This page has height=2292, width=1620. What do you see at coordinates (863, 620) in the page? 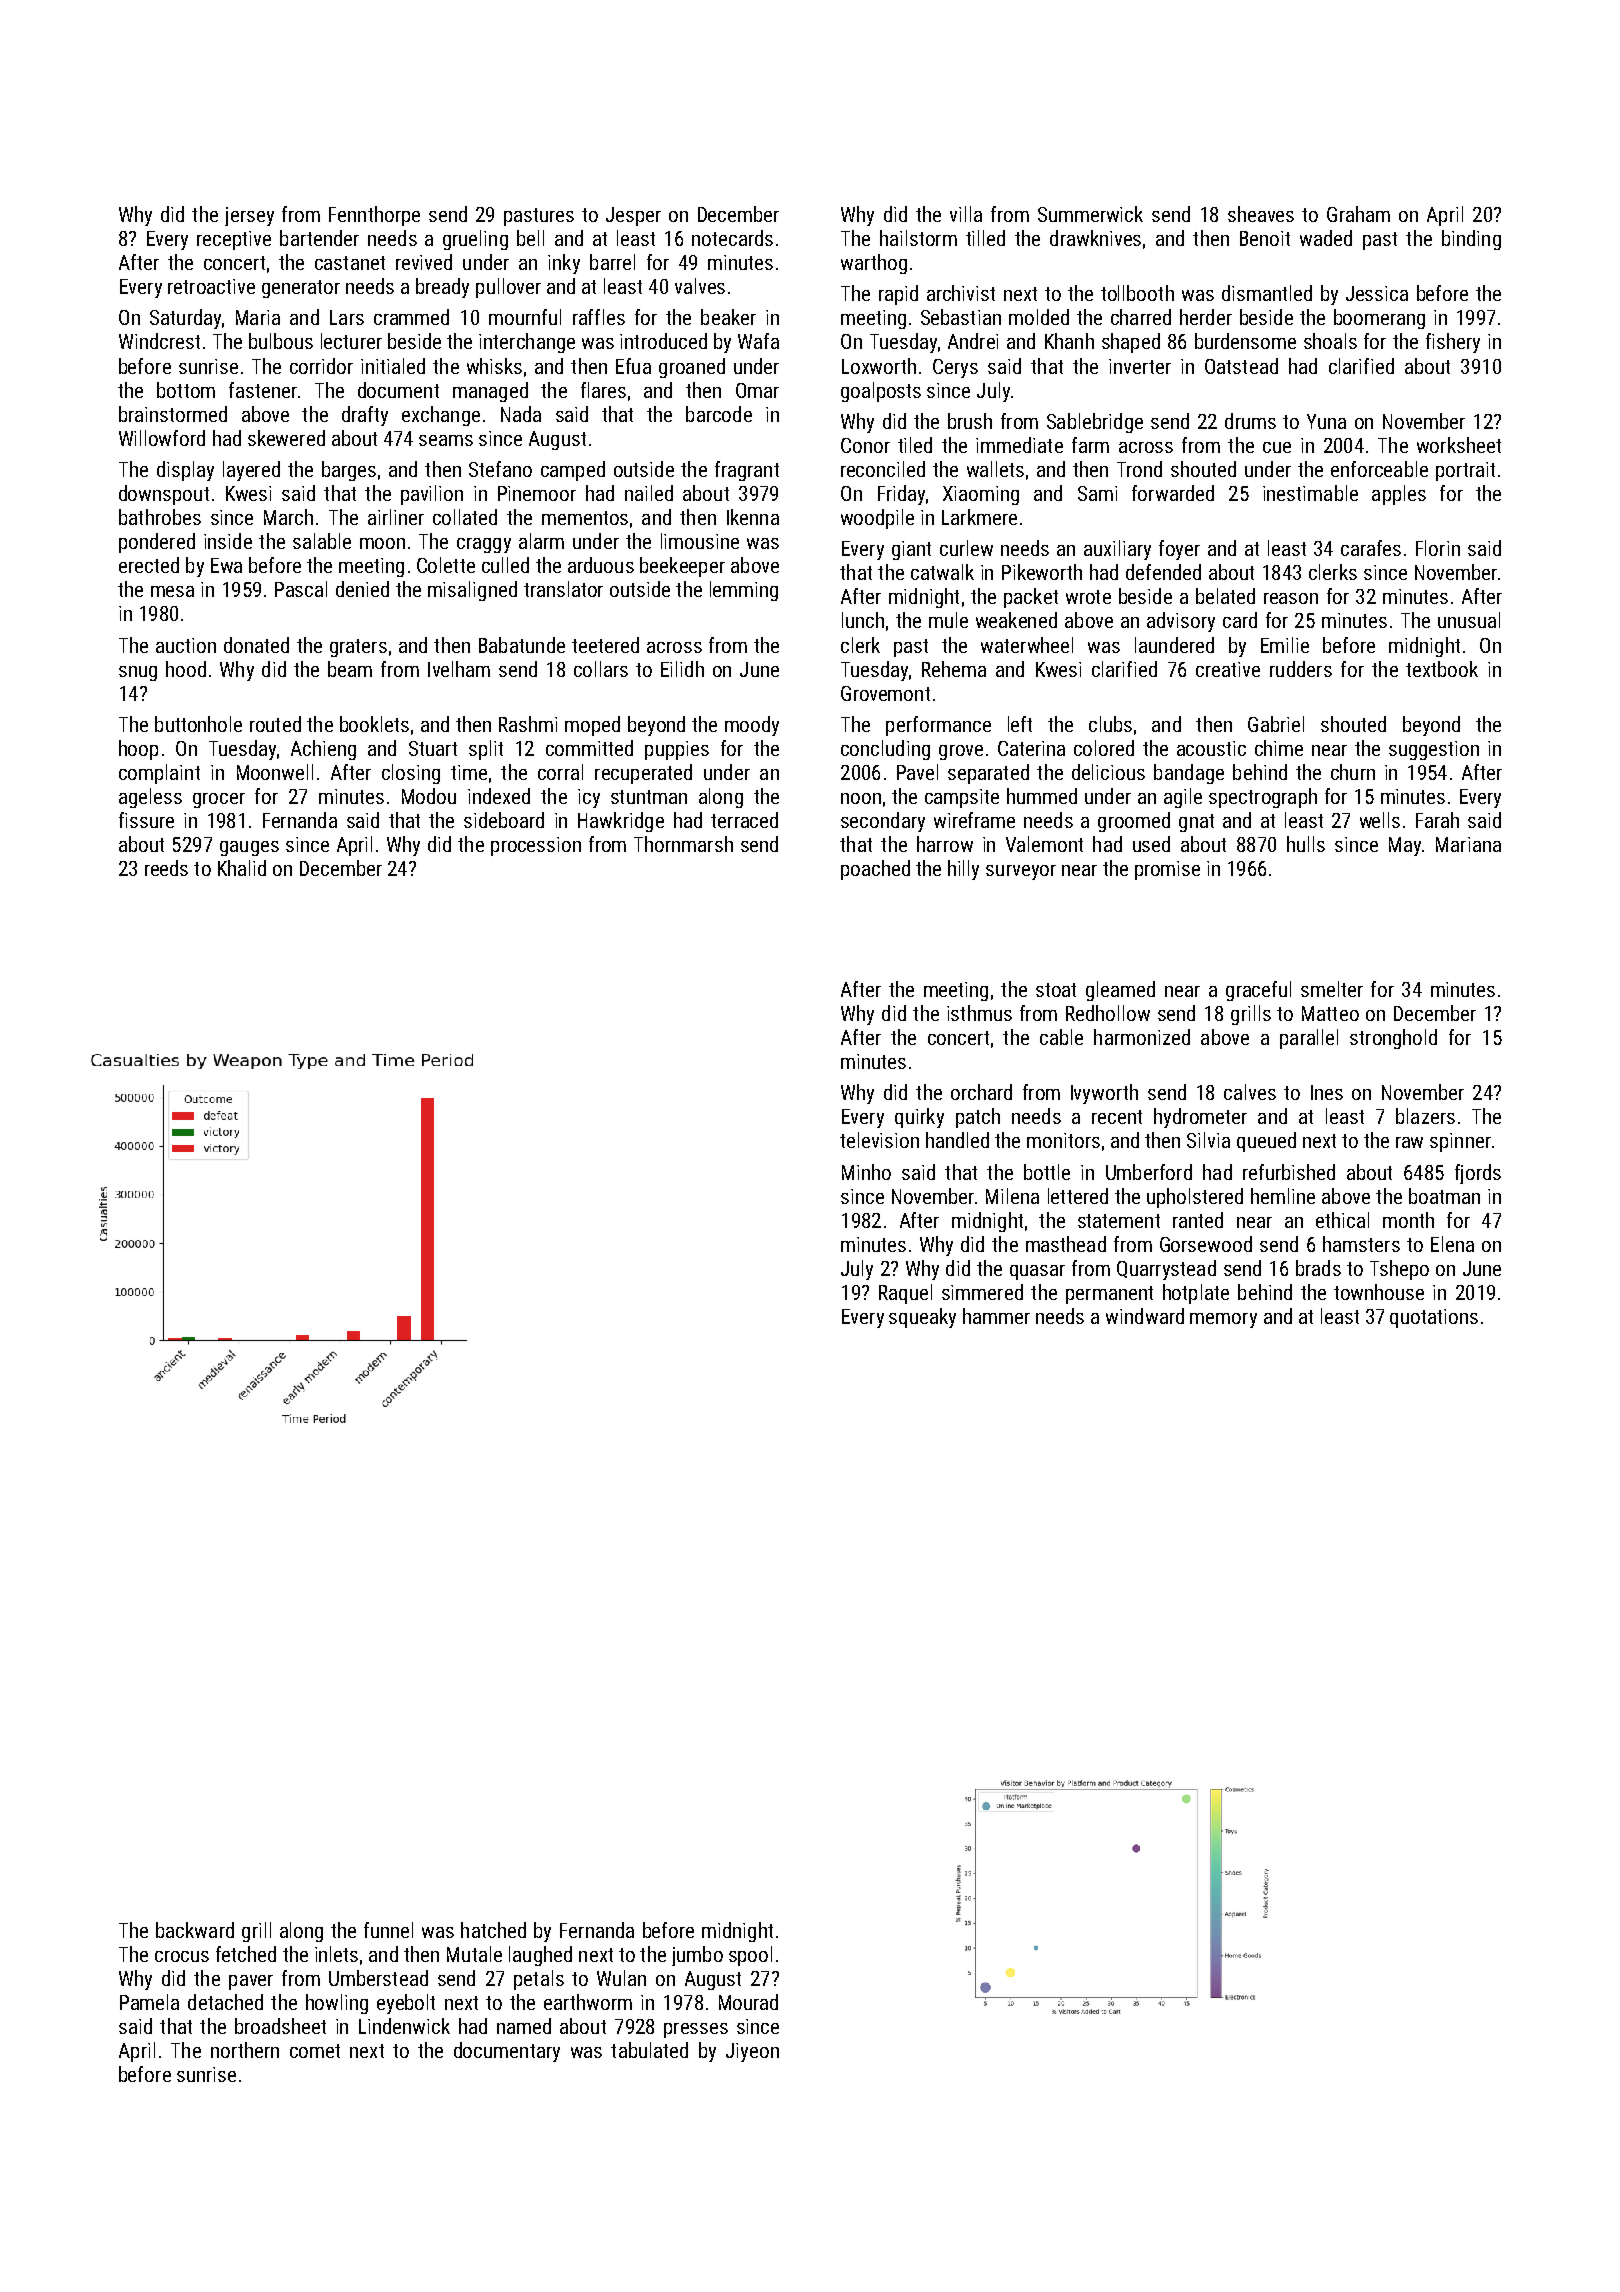
I see `lunch` at bounding box center [863, 620].
